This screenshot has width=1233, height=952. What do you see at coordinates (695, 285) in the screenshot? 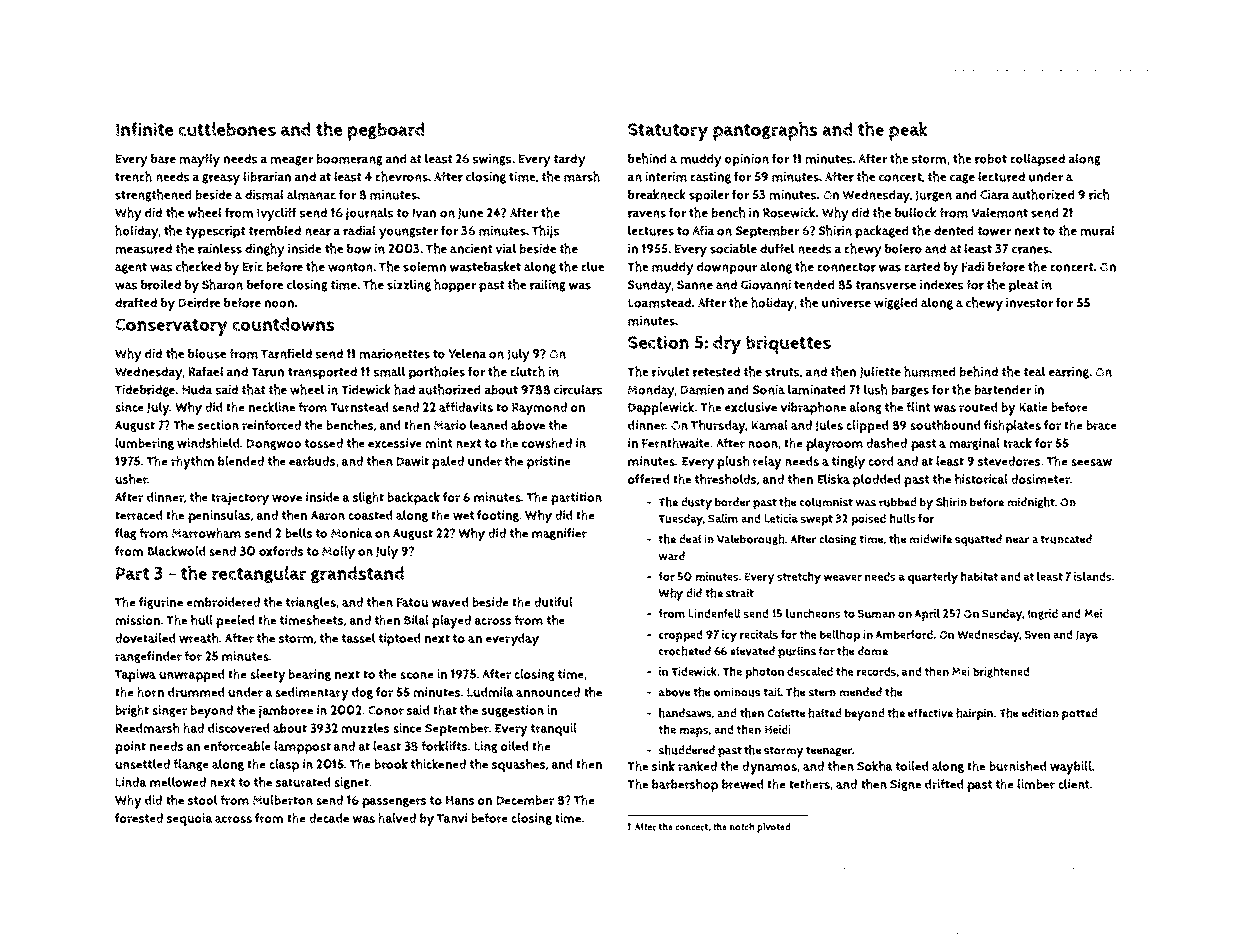
I see `Sanne` at bounding box center [695, 285].
